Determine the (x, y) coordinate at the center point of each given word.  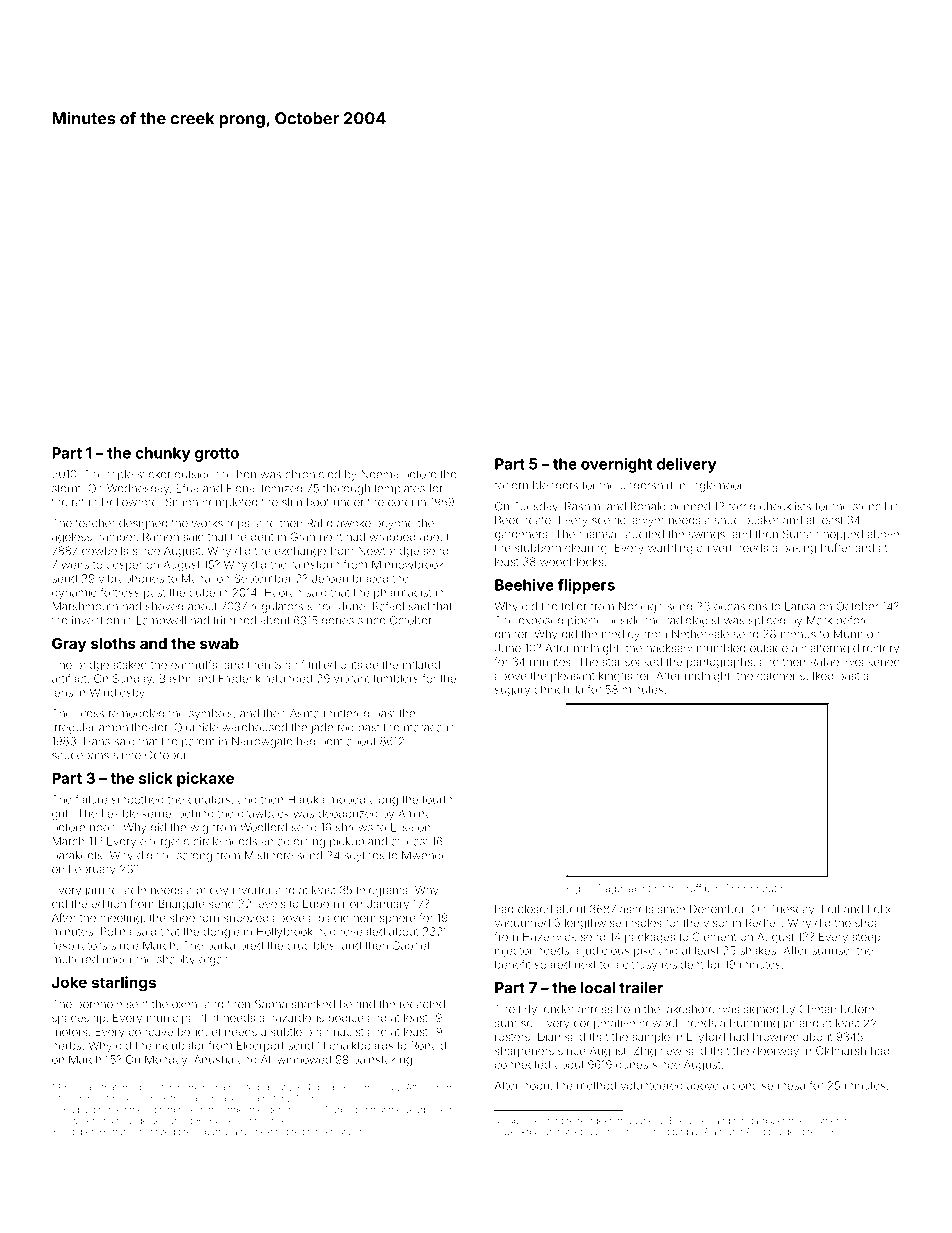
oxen (184, 1005)
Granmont (316, 536)
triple (120, 475)
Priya (69, 1088)
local (598, 988)
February (92, 870)
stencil (869, 506)
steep (866, 938)
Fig (573, 889)
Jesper (124, 565)
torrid (742, 506)
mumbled (721, 648)
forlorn (511, 485)
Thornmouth (753, 888)
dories (338, 620)
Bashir (175, 678)
